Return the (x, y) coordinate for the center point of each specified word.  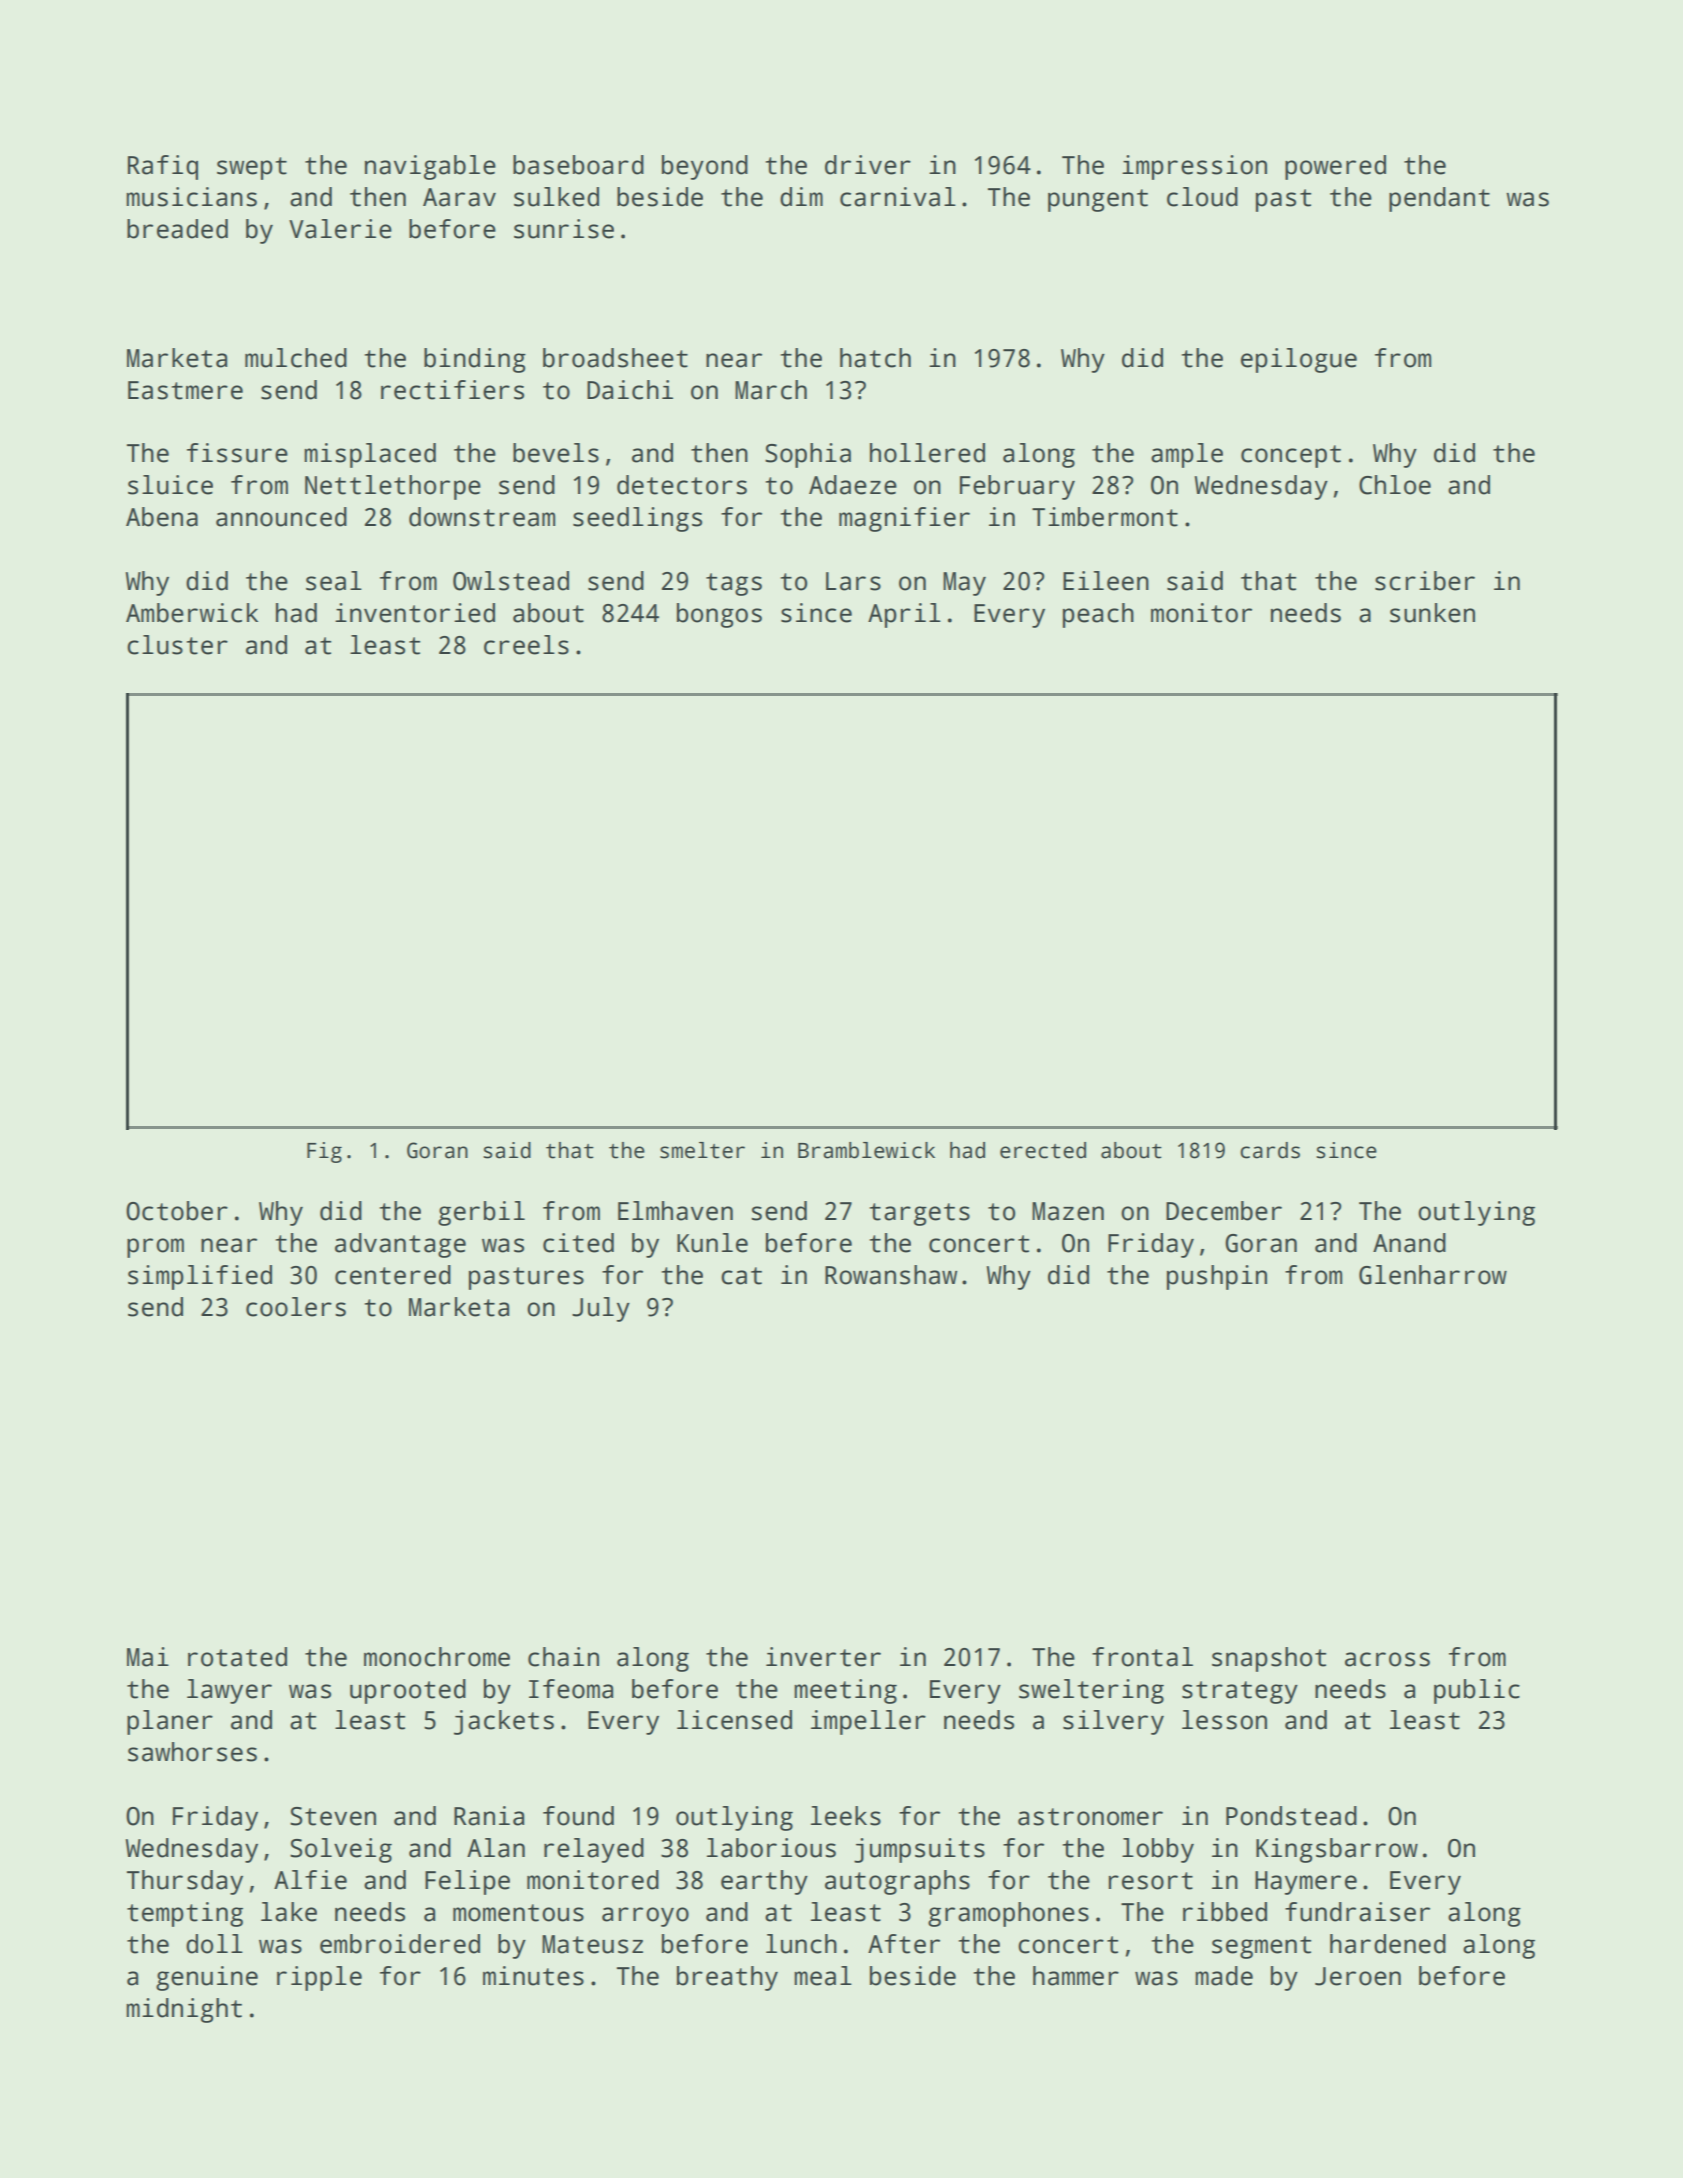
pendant (1439, 199)
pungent (1098, 200)
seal (334, 581)
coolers (296, 1307)
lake (289, 1912)
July (601, 1309)
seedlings (637, 519)
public (1477, 1691)
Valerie (340, 229)
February (1017, 487)
